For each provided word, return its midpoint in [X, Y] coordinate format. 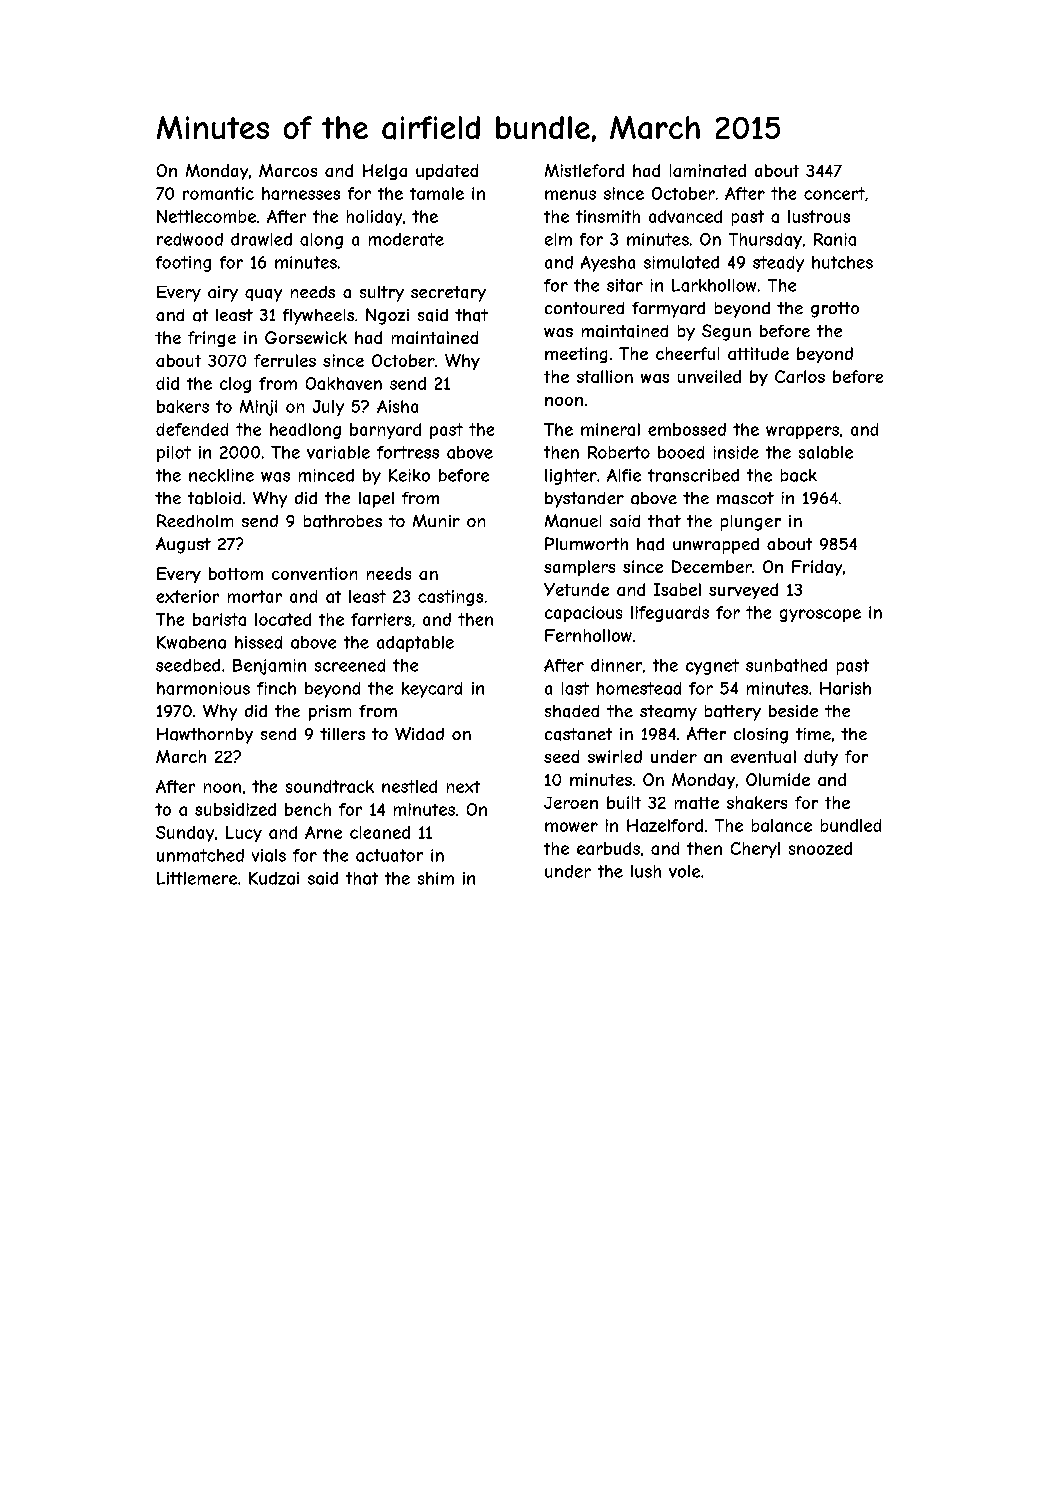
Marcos [288, 170]
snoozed [820, 848]
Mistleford [584, 170]
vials [269, 855]
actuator [389, 855]
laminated [708, 170]
